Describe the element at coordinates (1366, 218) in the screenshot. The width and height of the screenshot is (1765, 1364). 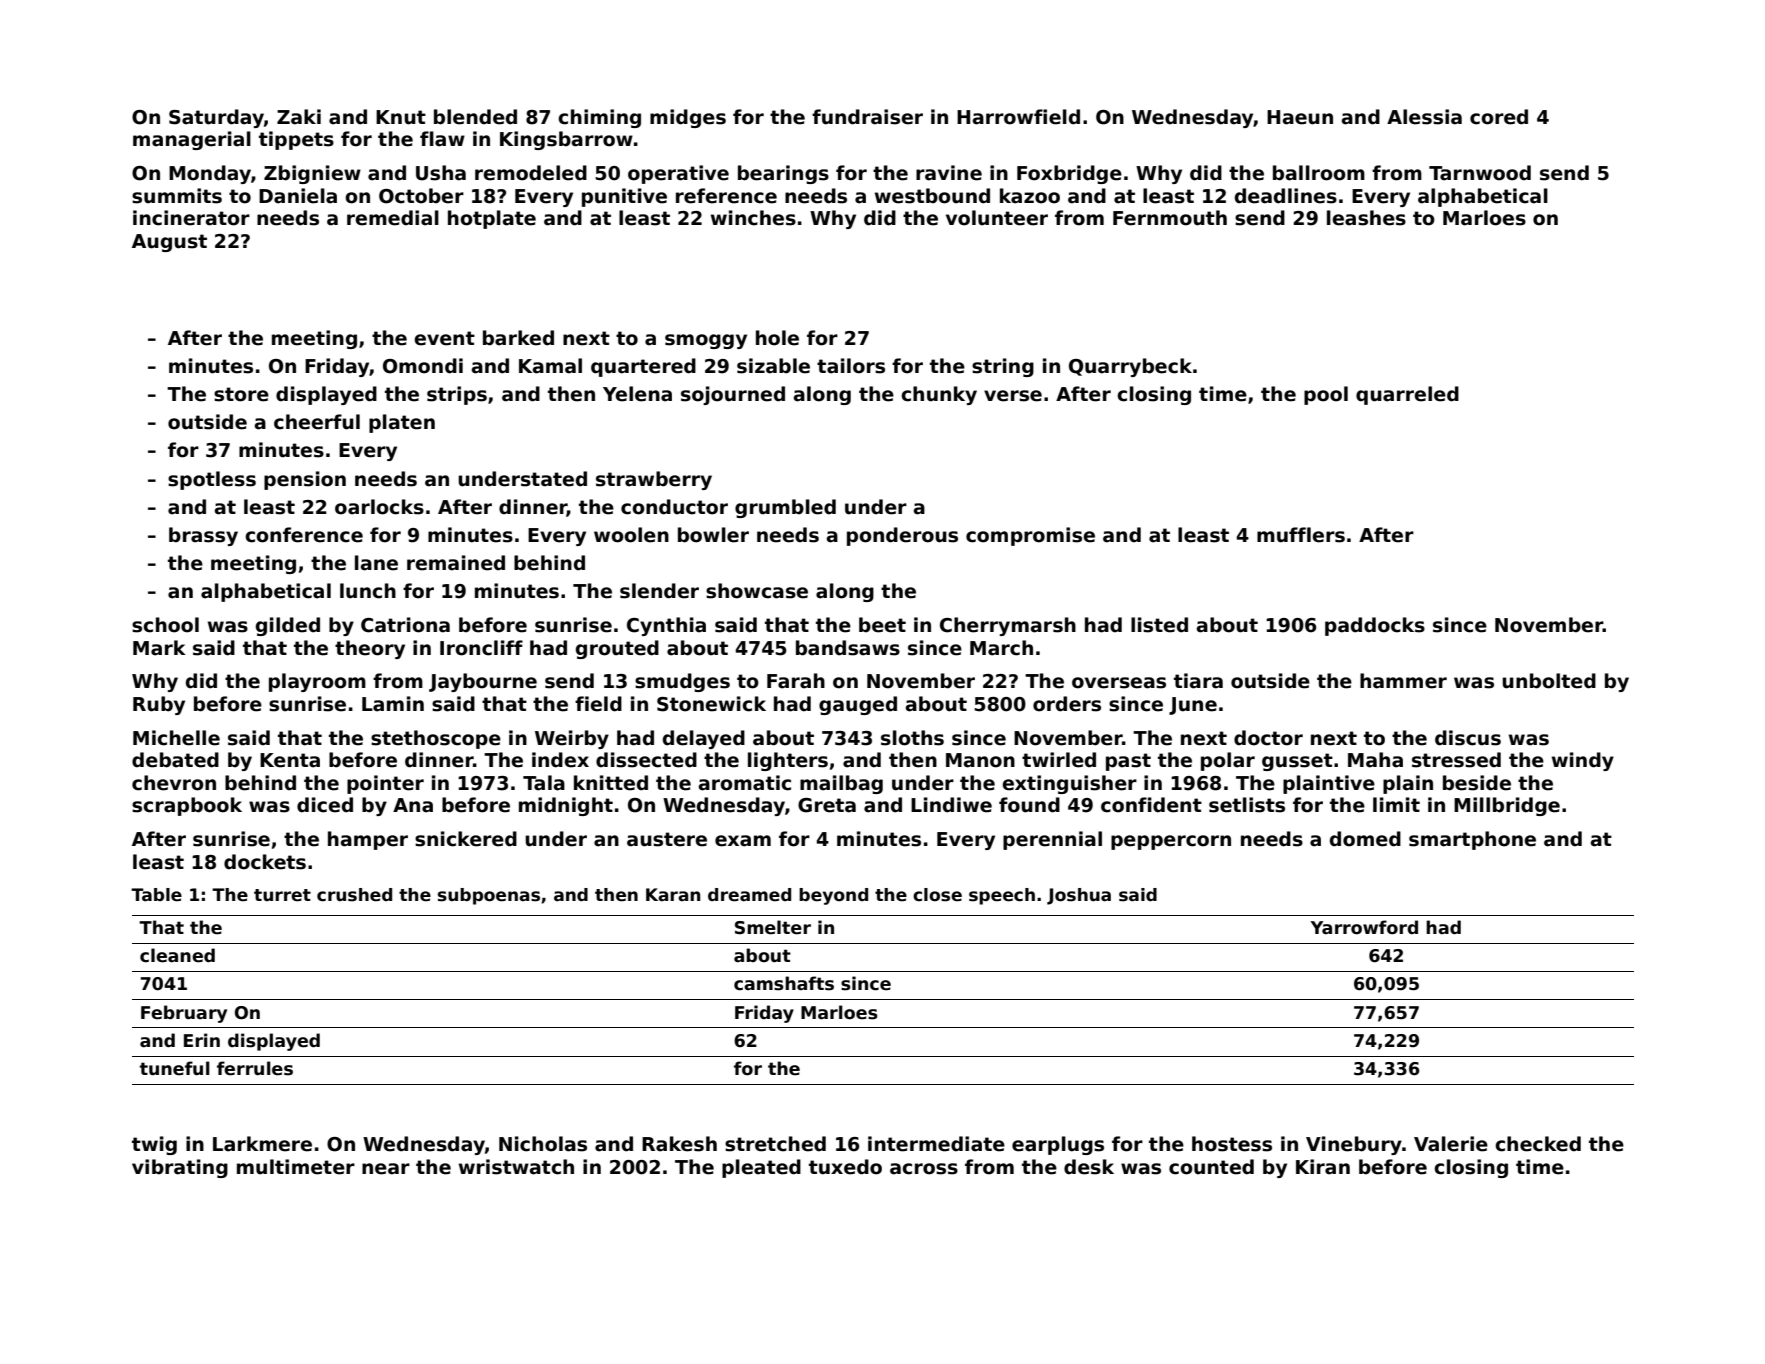
I see `leashes` at that location.
